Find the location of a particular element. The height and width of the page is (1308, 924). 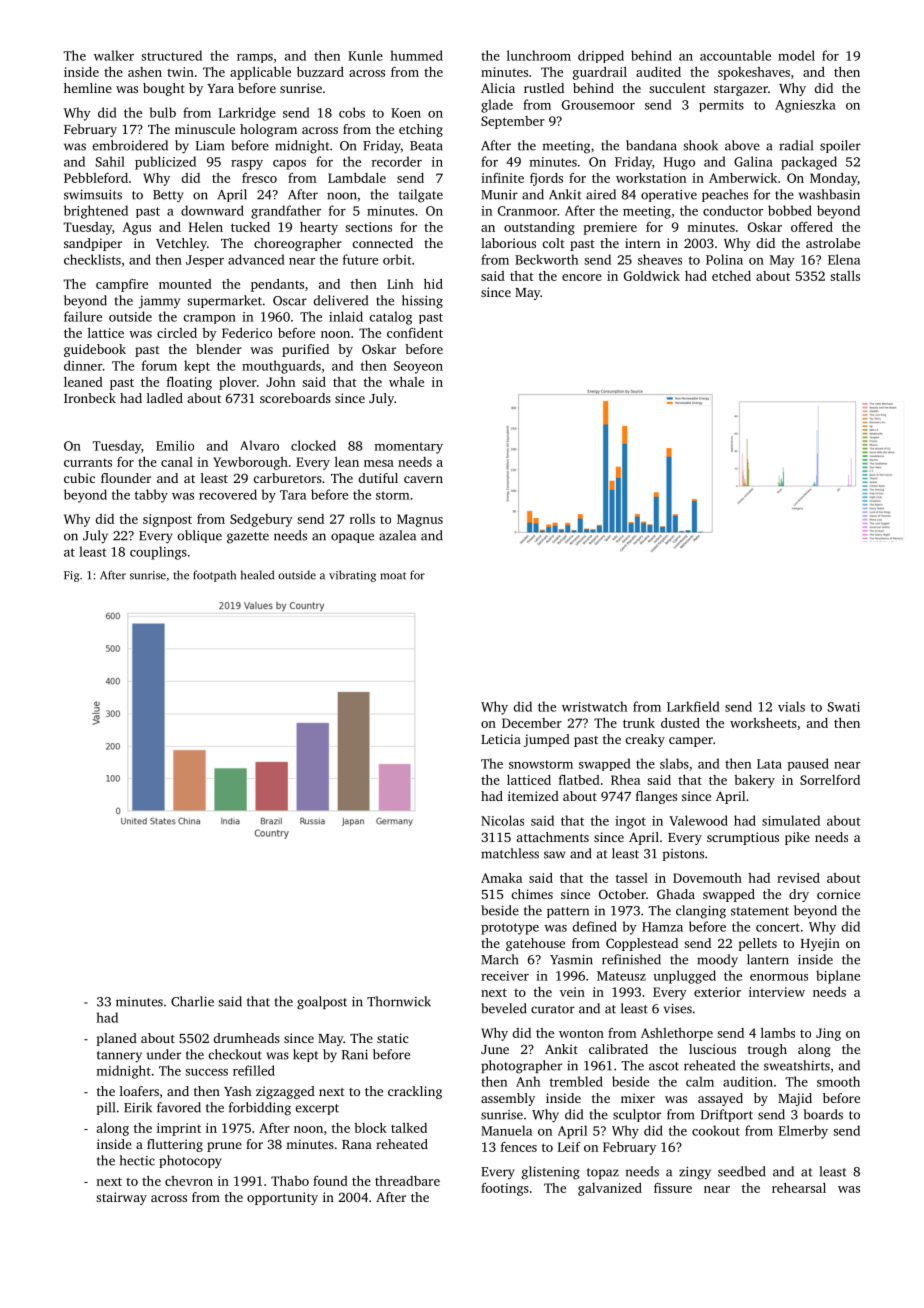

found is located at coordinates (330, 1181).
